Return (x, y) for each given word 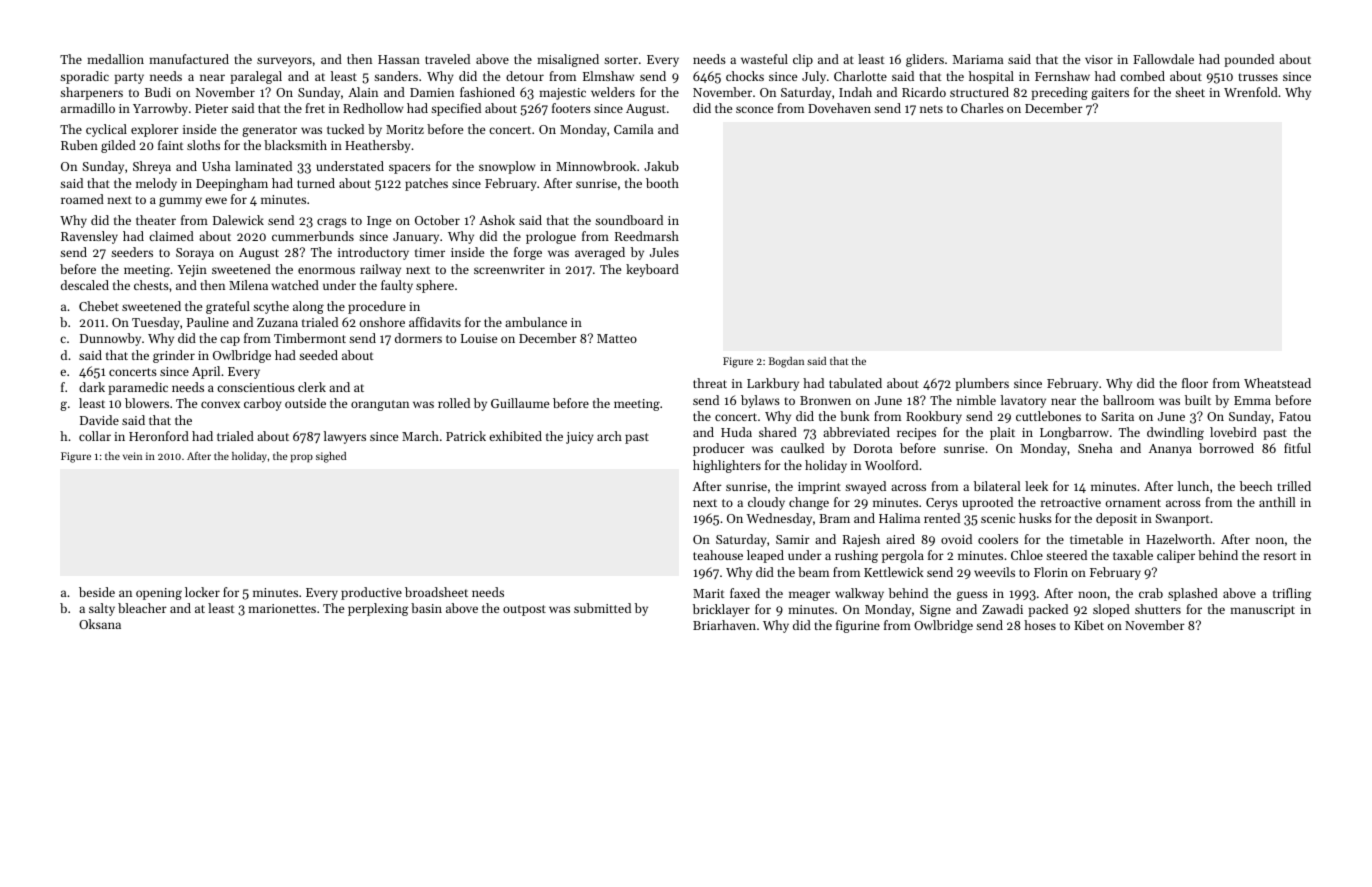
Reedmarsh (647, 236)
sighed (331, 457)
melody (156, 184)
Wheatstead (1277, 383)
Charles (982, 108)
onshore (382, 322)
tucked (345, 129)
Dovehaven (839, 108)
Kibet (1089, 625)
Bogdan (786, 362)
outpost (524, 610)
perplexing (378, 609)
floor (1195, 383)
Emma (1252, 400)
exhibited (515, 436)
